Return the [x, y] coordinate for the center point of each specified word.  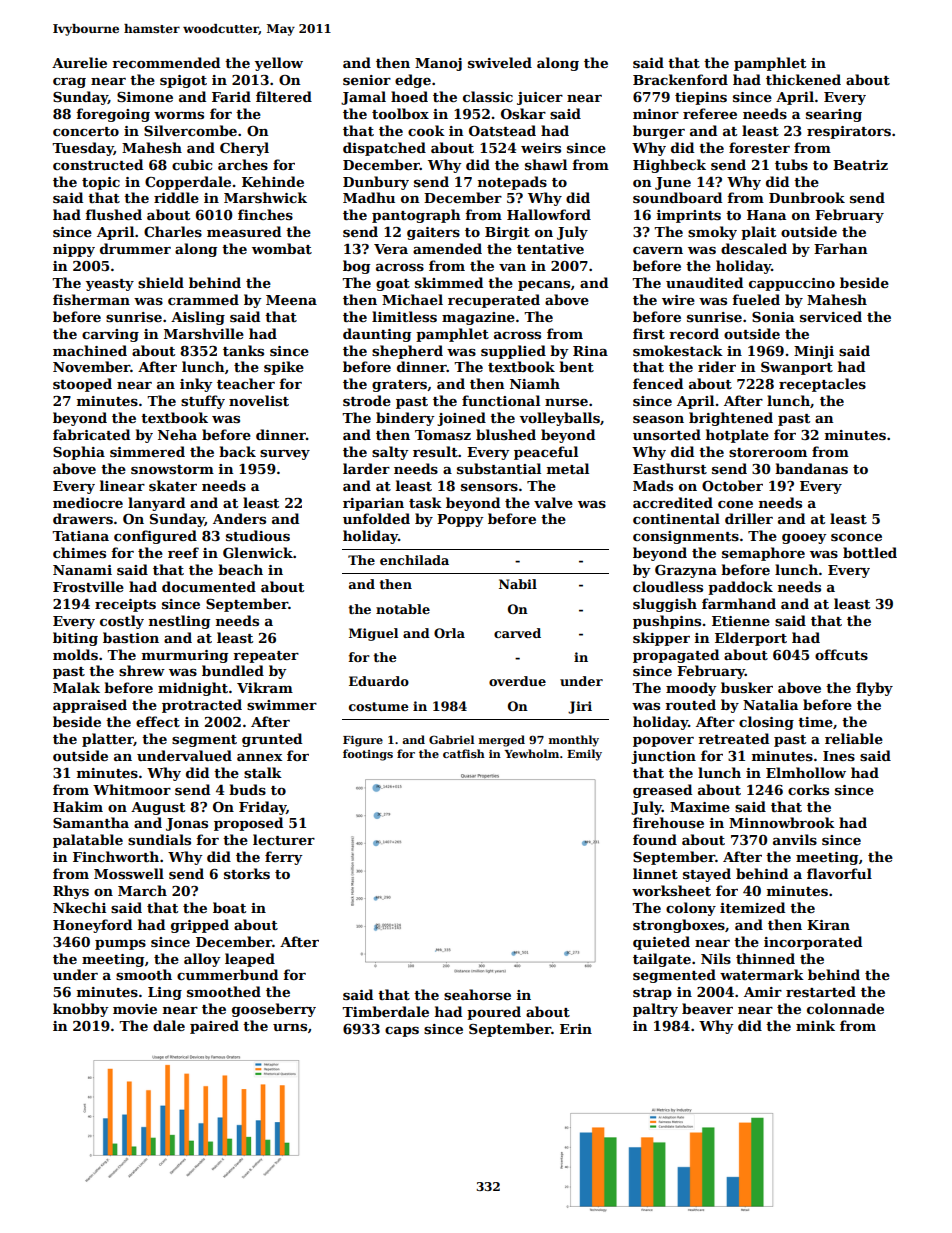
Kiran [828, 925]
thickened [803, 79]
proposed [248, 824]
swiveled [500, 62]
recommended [166, 62]
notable [403, 609]
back [237, 451]
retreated [733, 738]
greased [662, 791]
